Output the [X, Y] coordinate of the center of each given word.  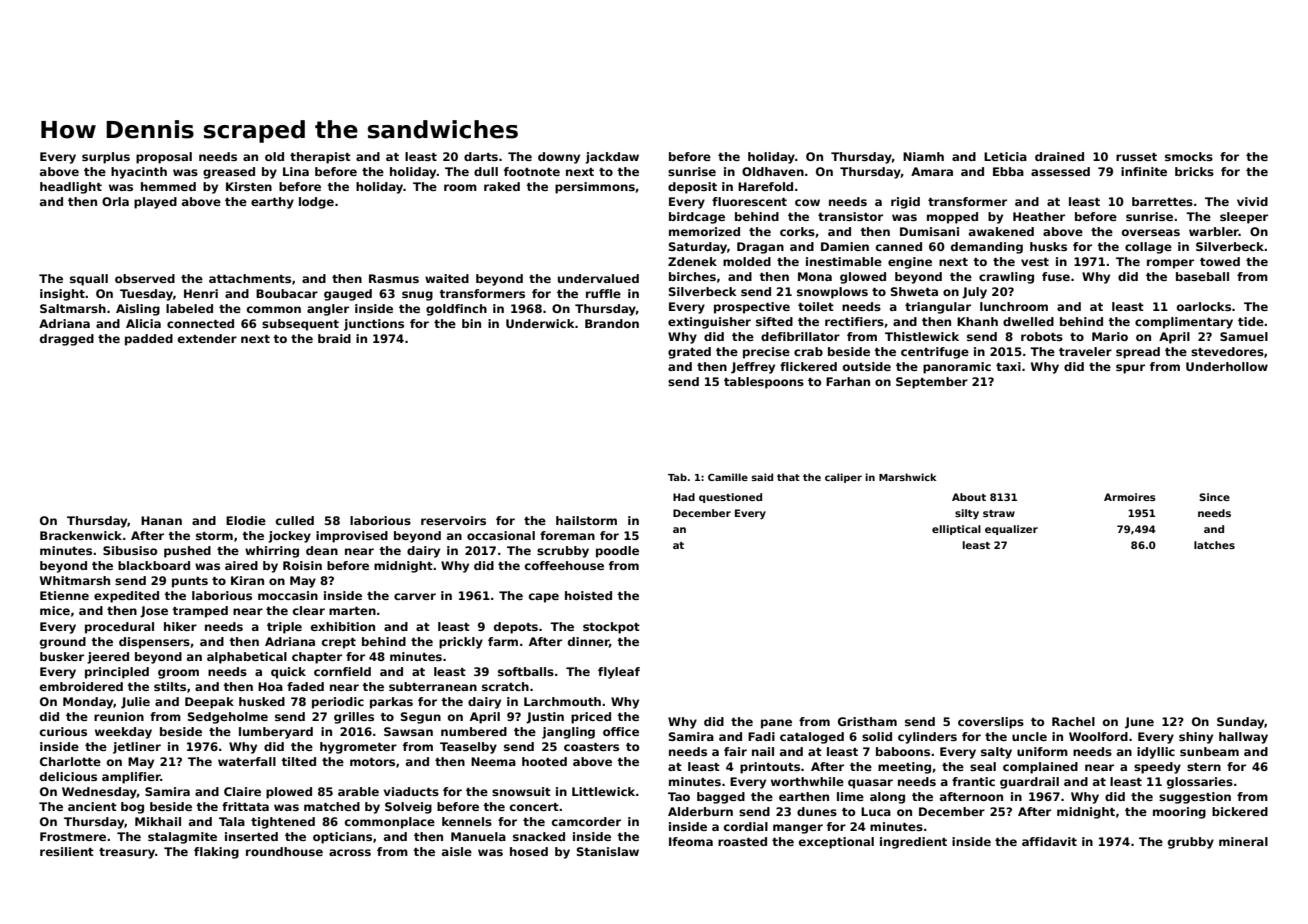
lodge [316, 203]
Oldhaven [773, 171]
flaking [216, 853]
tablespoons [764, 383]
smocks [1189, 156]
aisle [457, 851]
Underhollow [1227, 366]
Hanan [161, 520]
